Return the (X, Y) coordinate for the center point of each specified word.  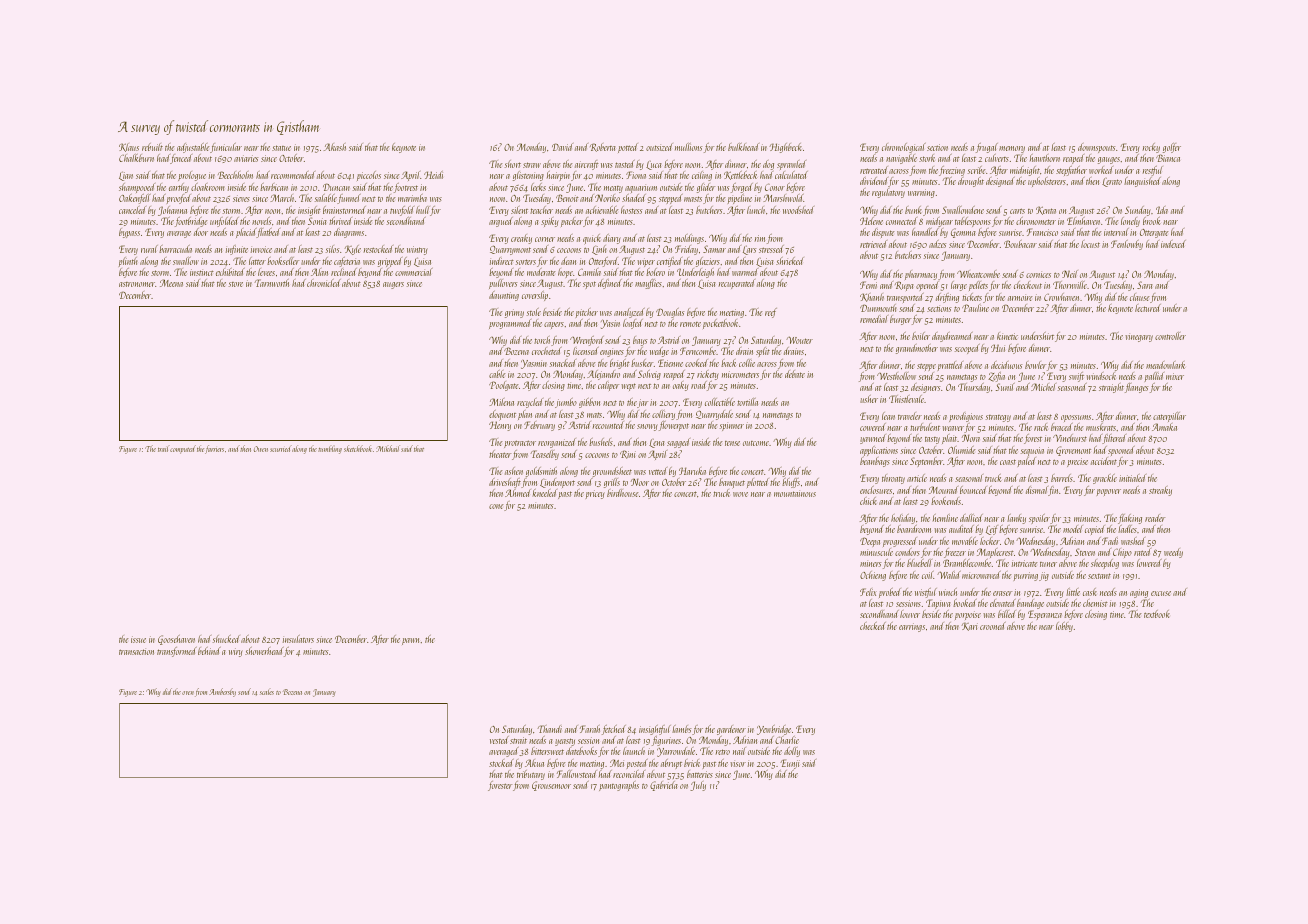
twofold (402, 211)
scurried (281, 448)
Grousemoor (551, 786)
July (698, 786)
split (763, 352)
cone (496, 506)
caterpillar (1169, 417)
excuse (1161, 593)
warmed (745, 272)
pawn (410, 641)
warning (921, 193)
